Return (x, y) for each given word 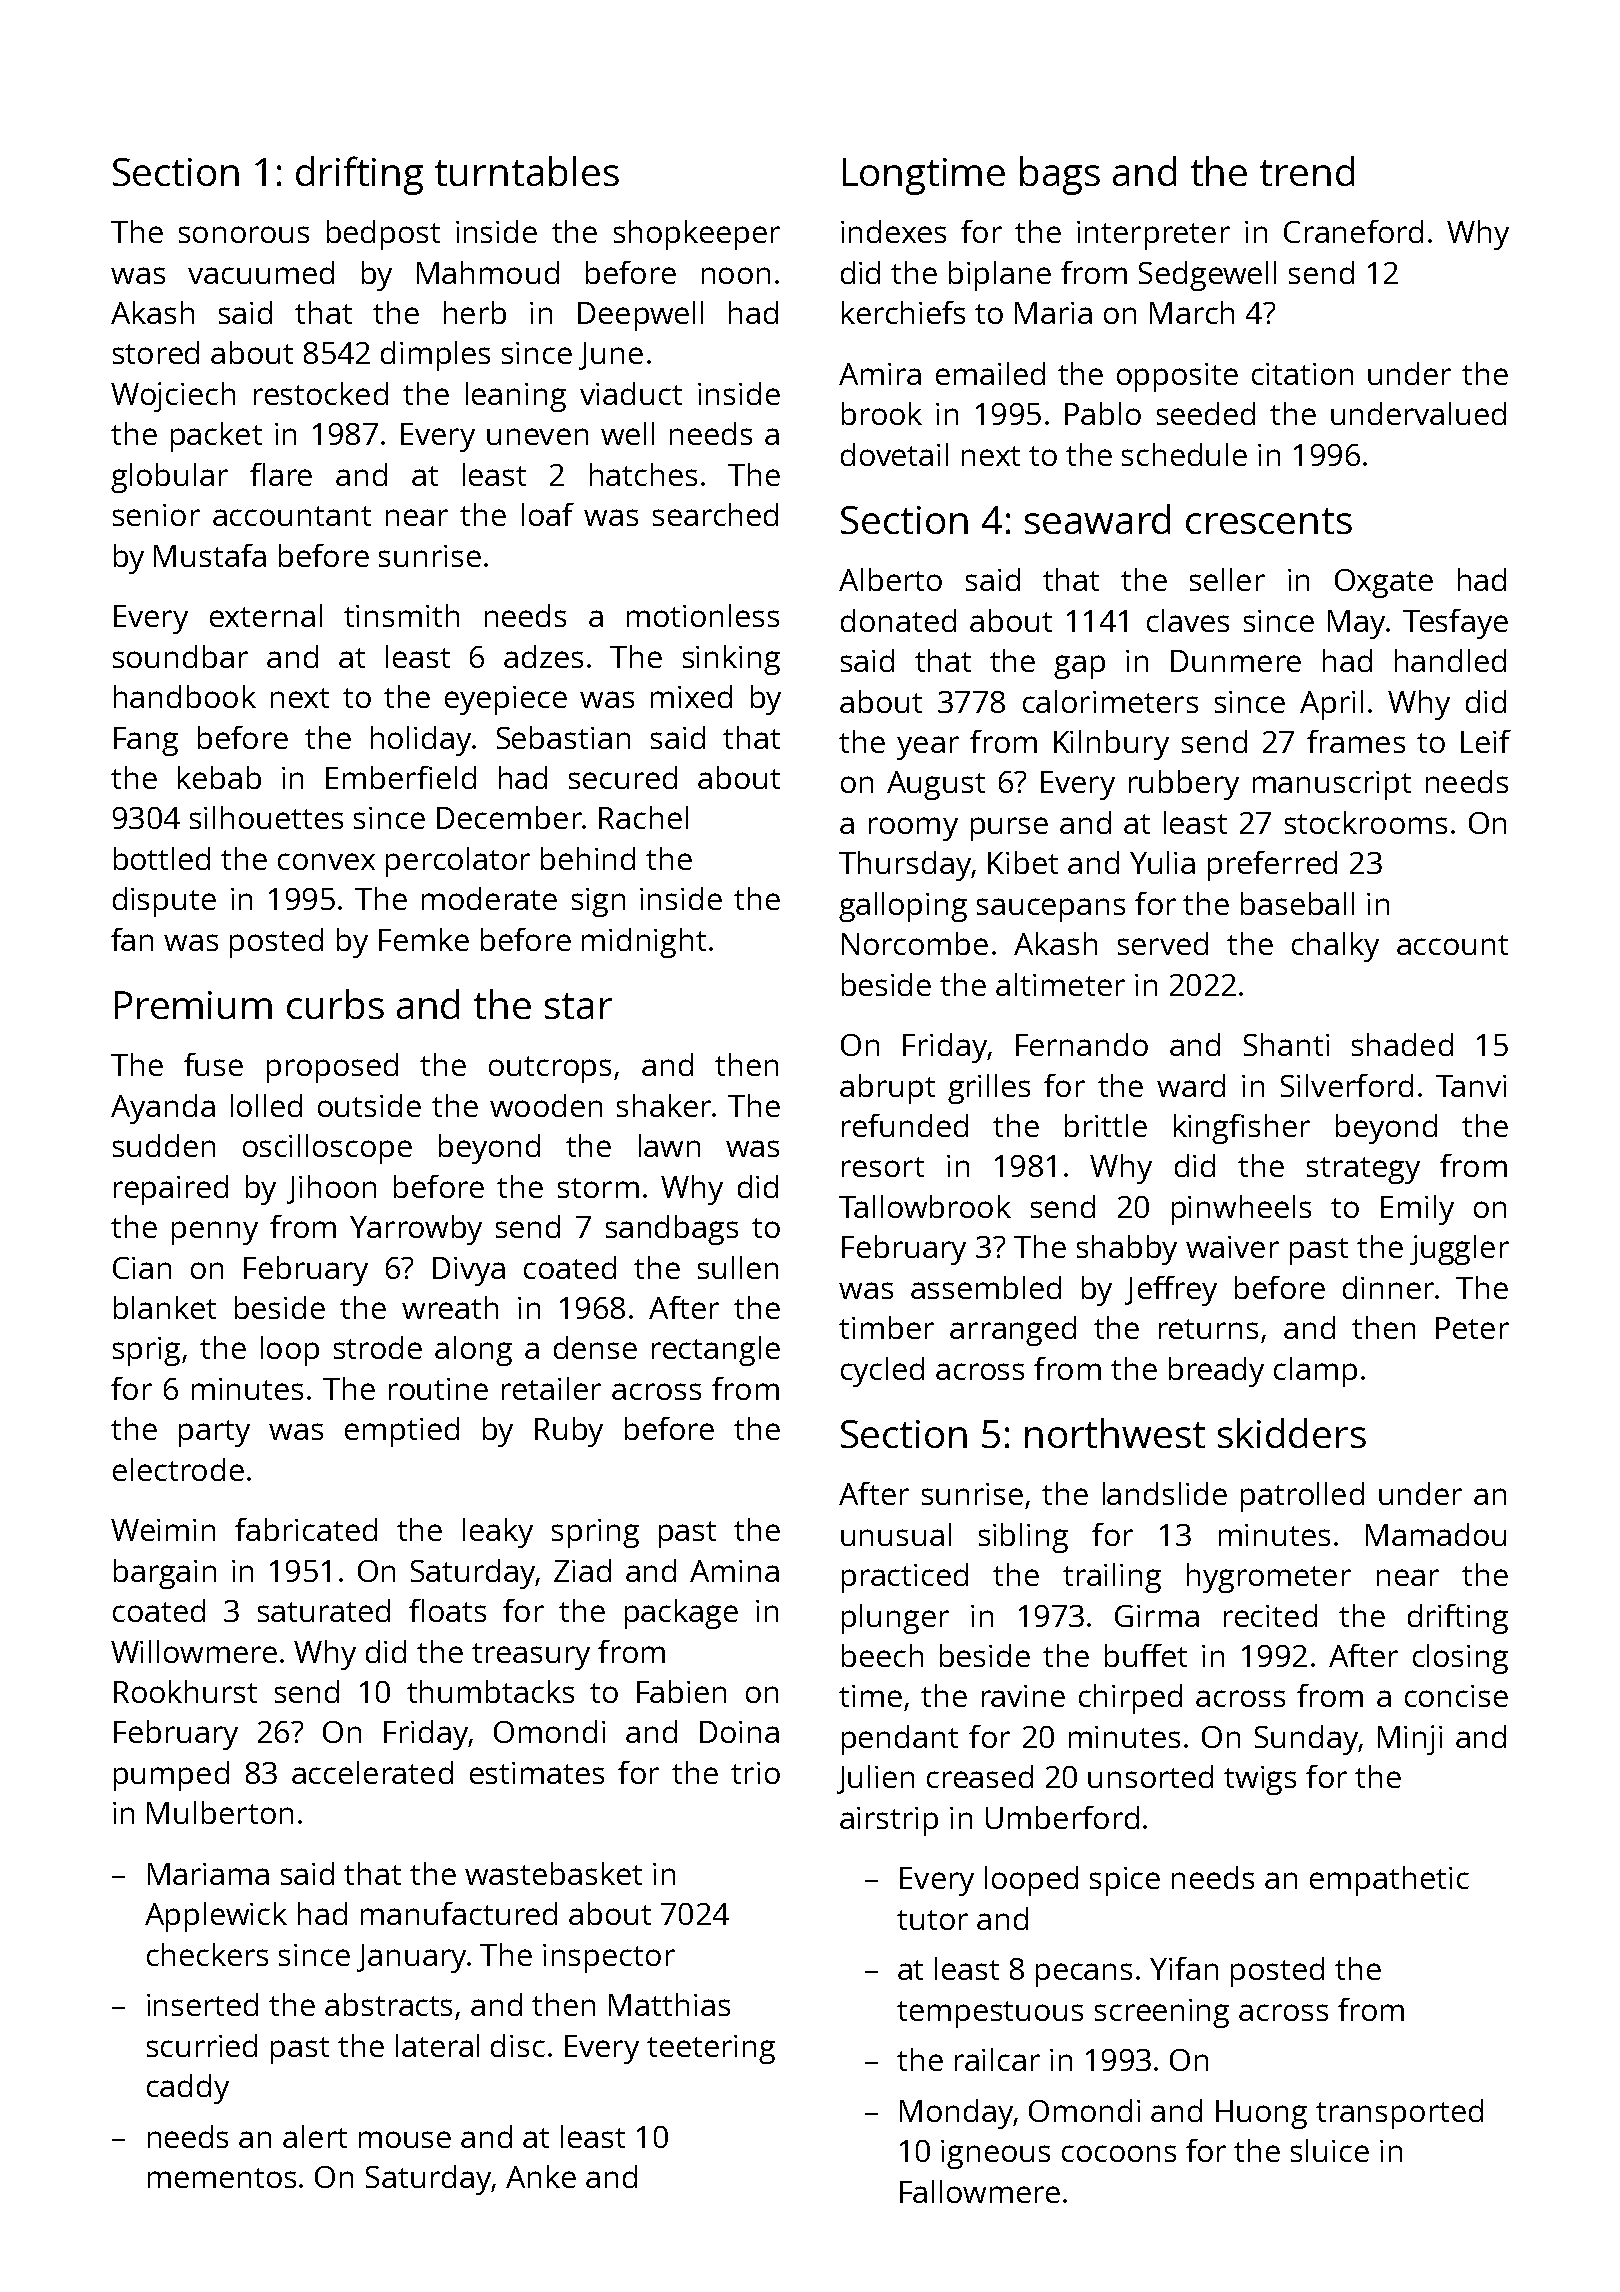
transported (1399, 2114)
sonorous (244, 234)
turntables (527, 171)
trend (1307, 171)
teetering (711, 2049)
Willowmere (194, 1651)
